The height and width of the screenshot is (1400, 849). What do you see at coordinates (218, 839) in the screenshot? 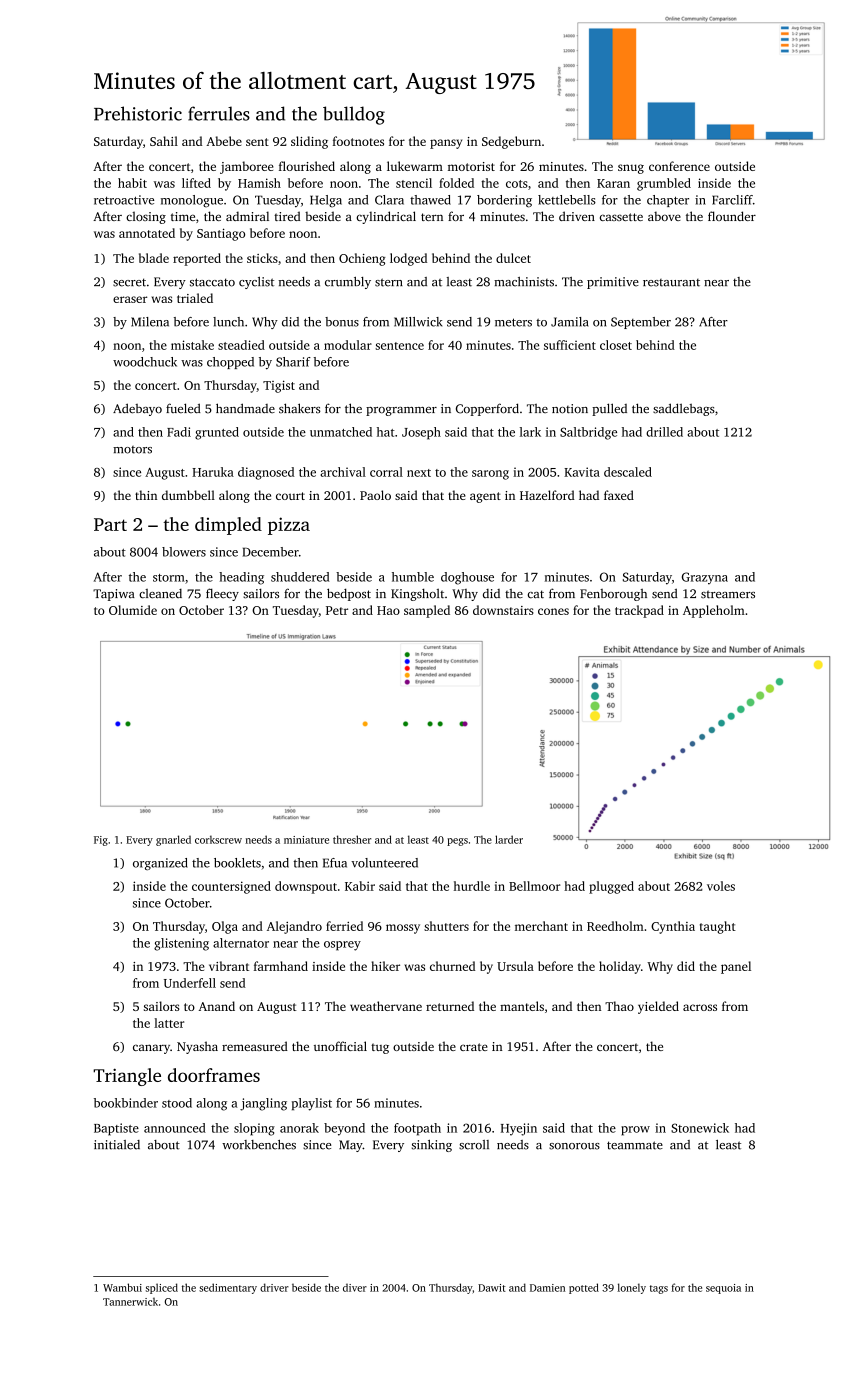
I see `corkscrew` at bounding box center [218, 839].
